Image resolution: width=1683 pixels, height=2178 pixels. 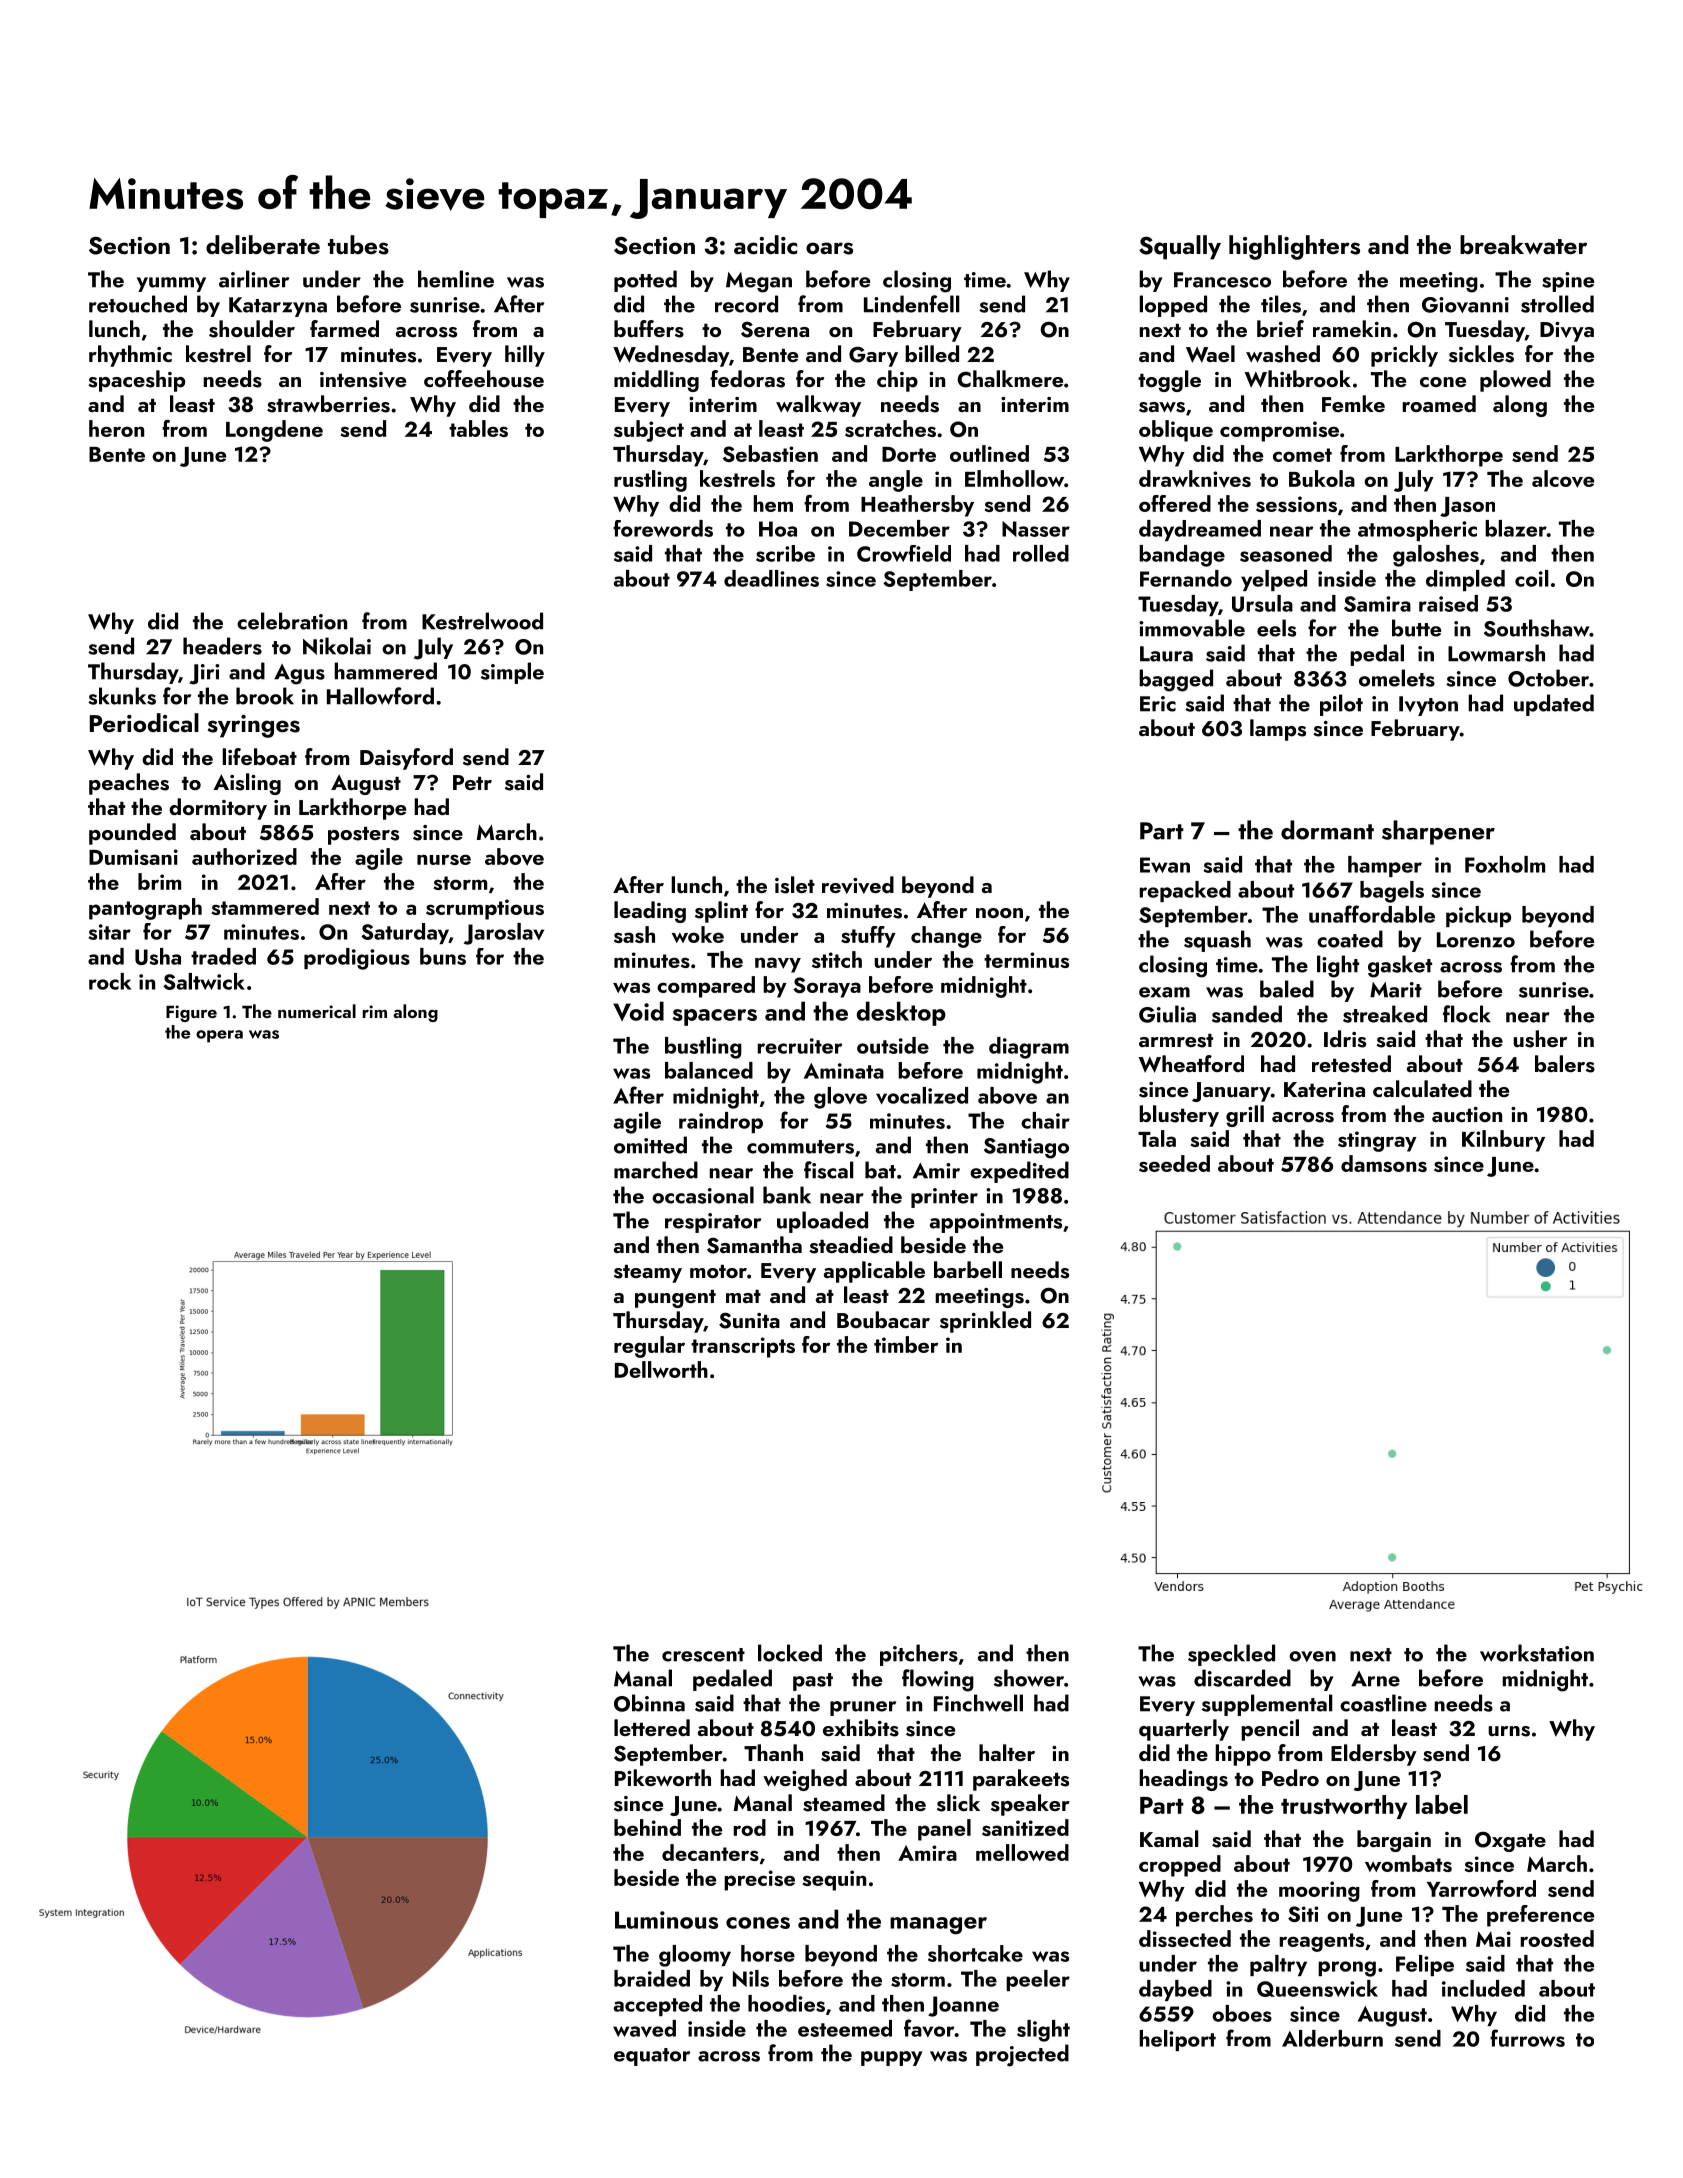 What do you see at coordinates (985, 1322) in the image?
I see `sprinkled` at bounding box center [985, 1322].
